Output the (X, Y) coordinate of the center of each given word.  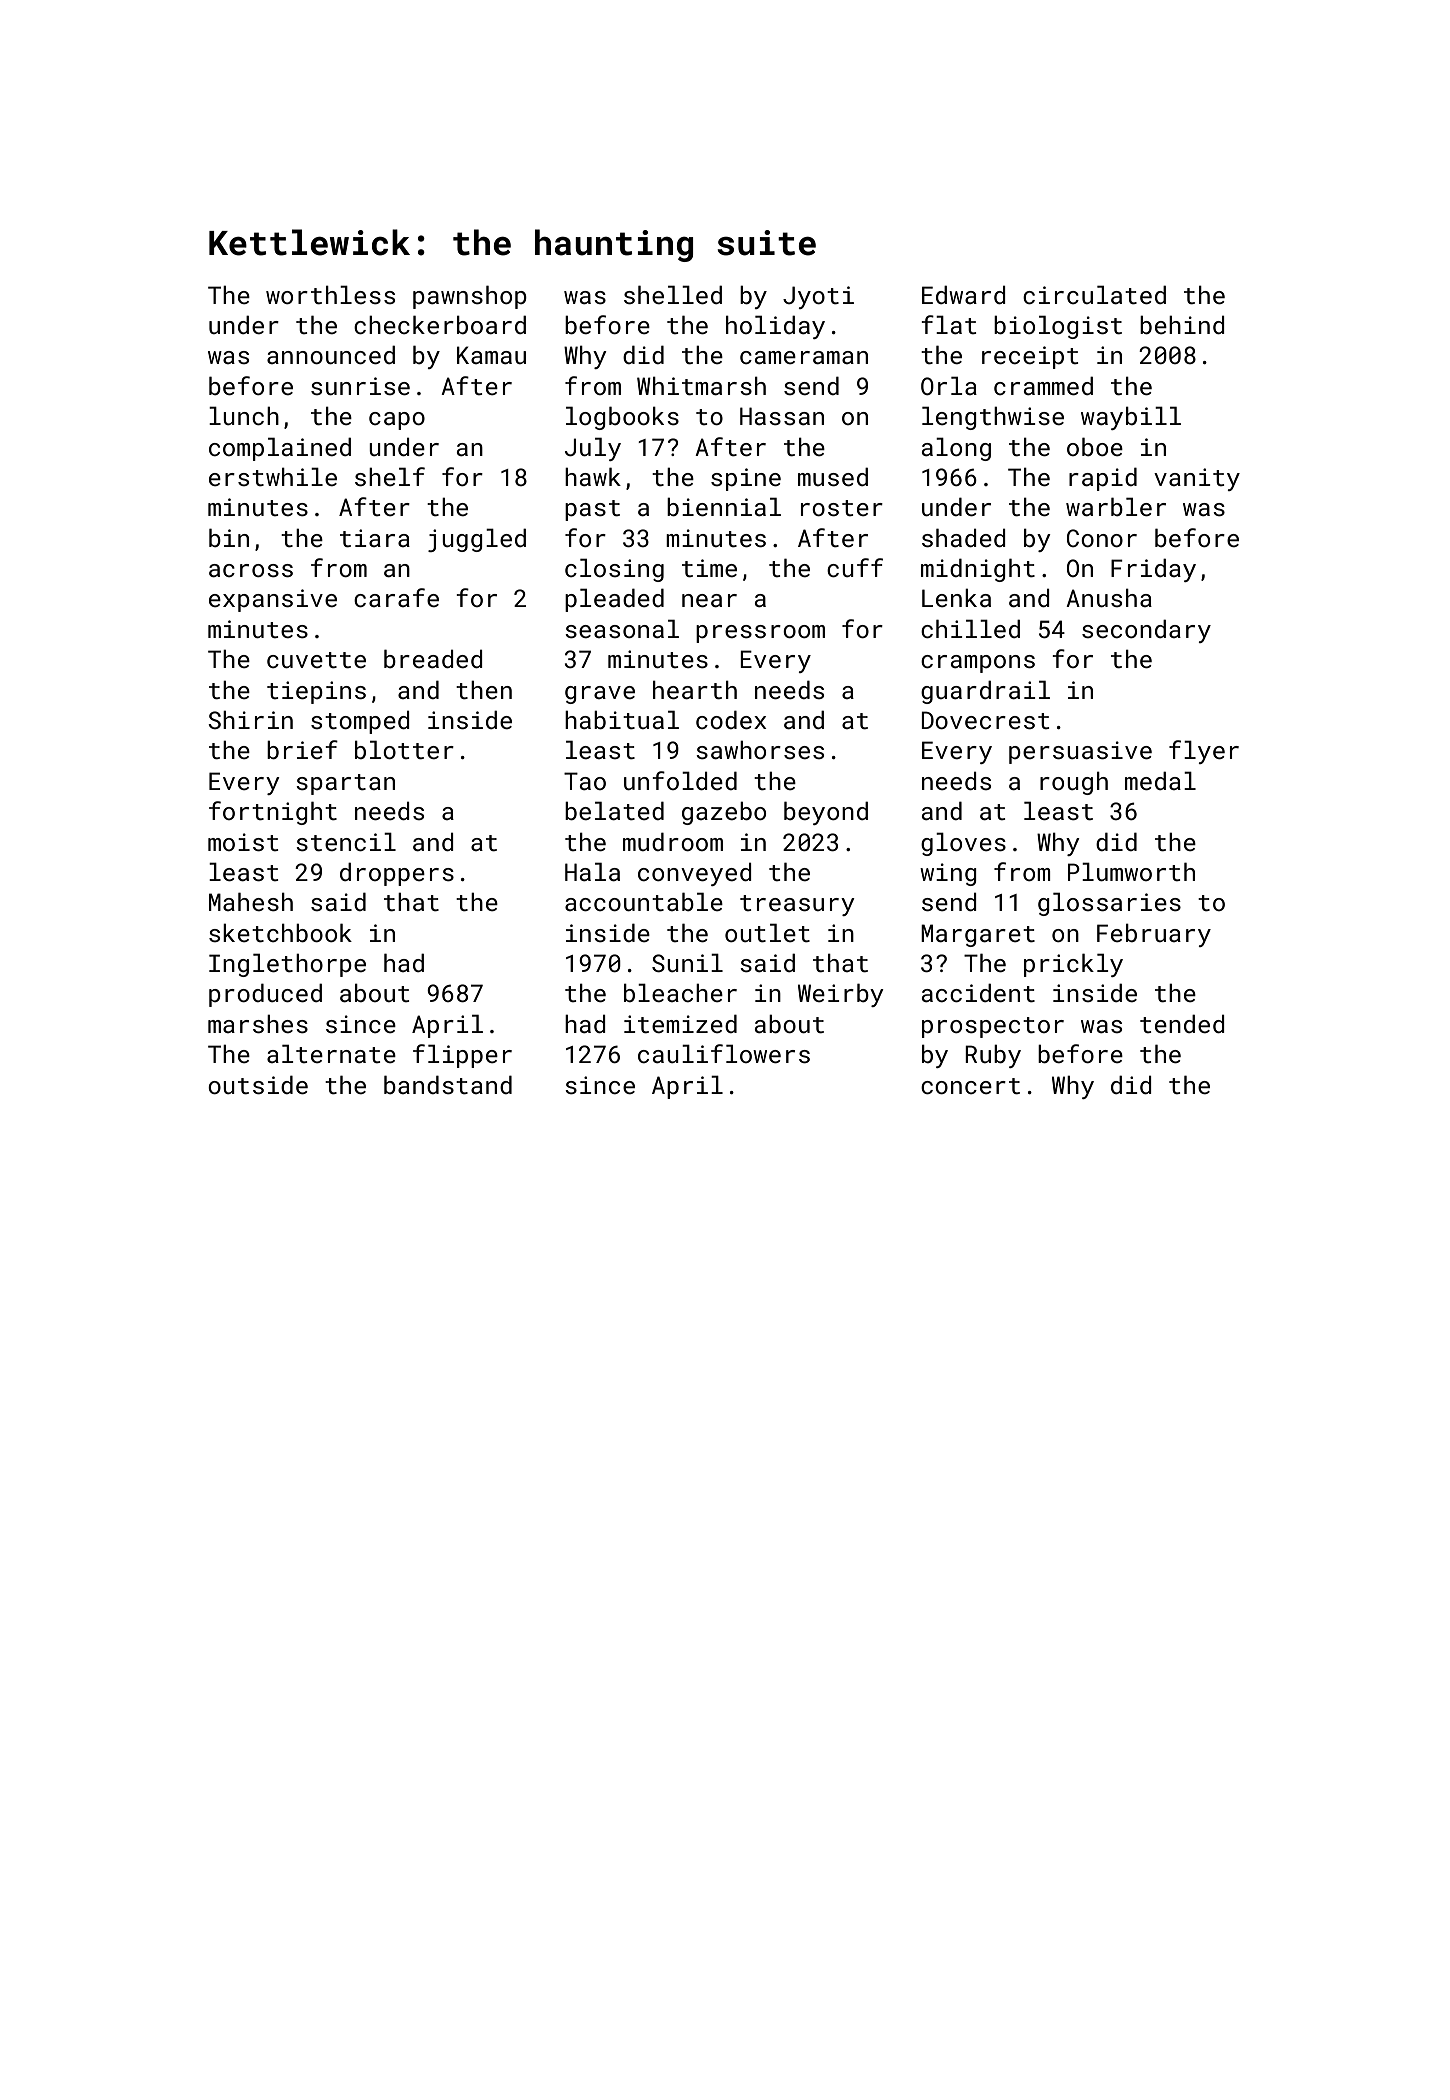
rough (1074, 783)
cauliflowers (724, 1053)
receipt (1030, 357)
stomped (360, 722)
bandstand (448, 1084)
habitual (622, 719)
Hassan (782, 416)
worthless (330, 294)
